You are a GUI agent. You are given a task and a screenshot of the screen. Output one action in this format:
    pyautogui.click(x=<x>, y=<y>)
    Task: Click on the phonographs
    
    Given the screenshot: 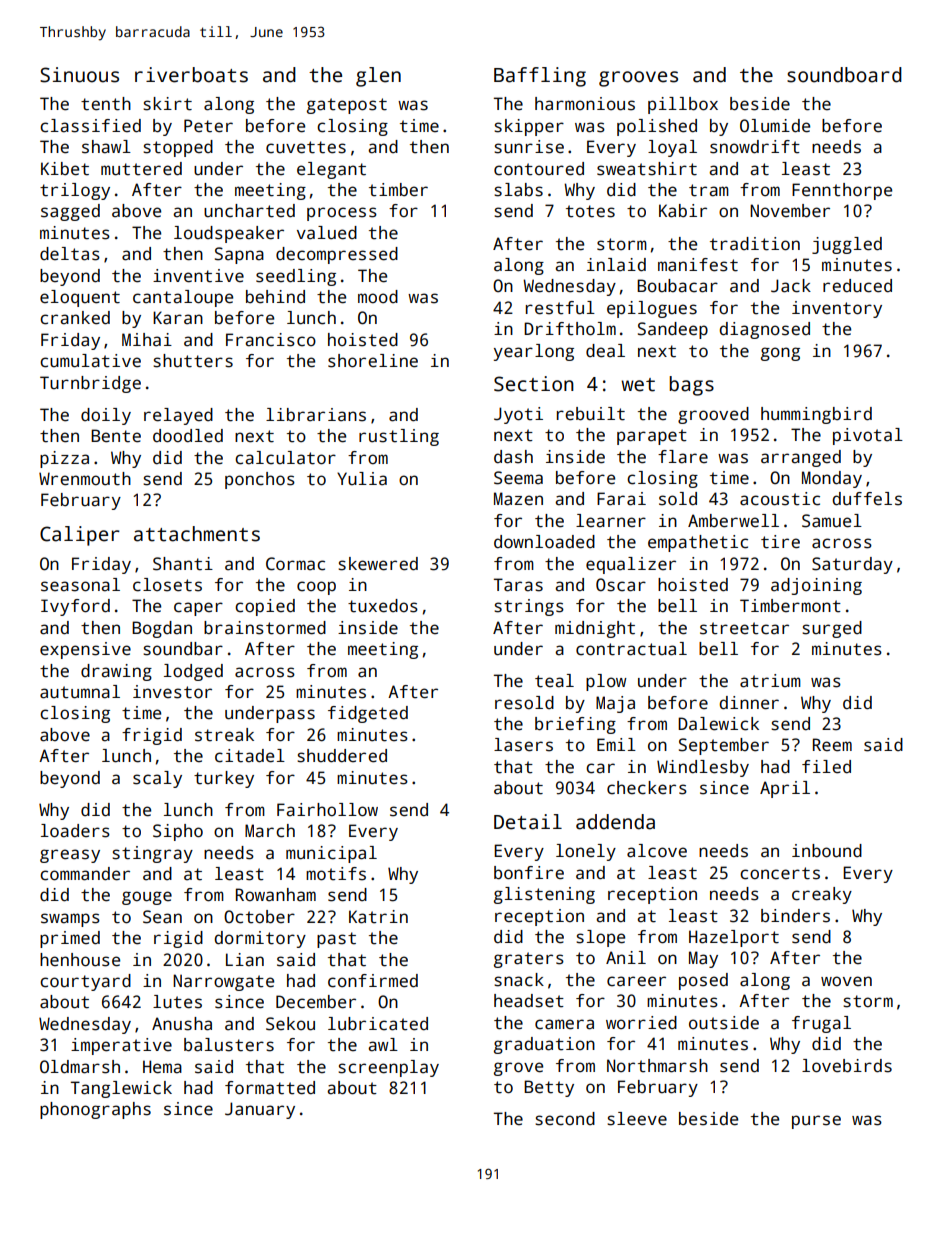 What is the action you would take?
    pyautogui.click(x=95, y=1110)
